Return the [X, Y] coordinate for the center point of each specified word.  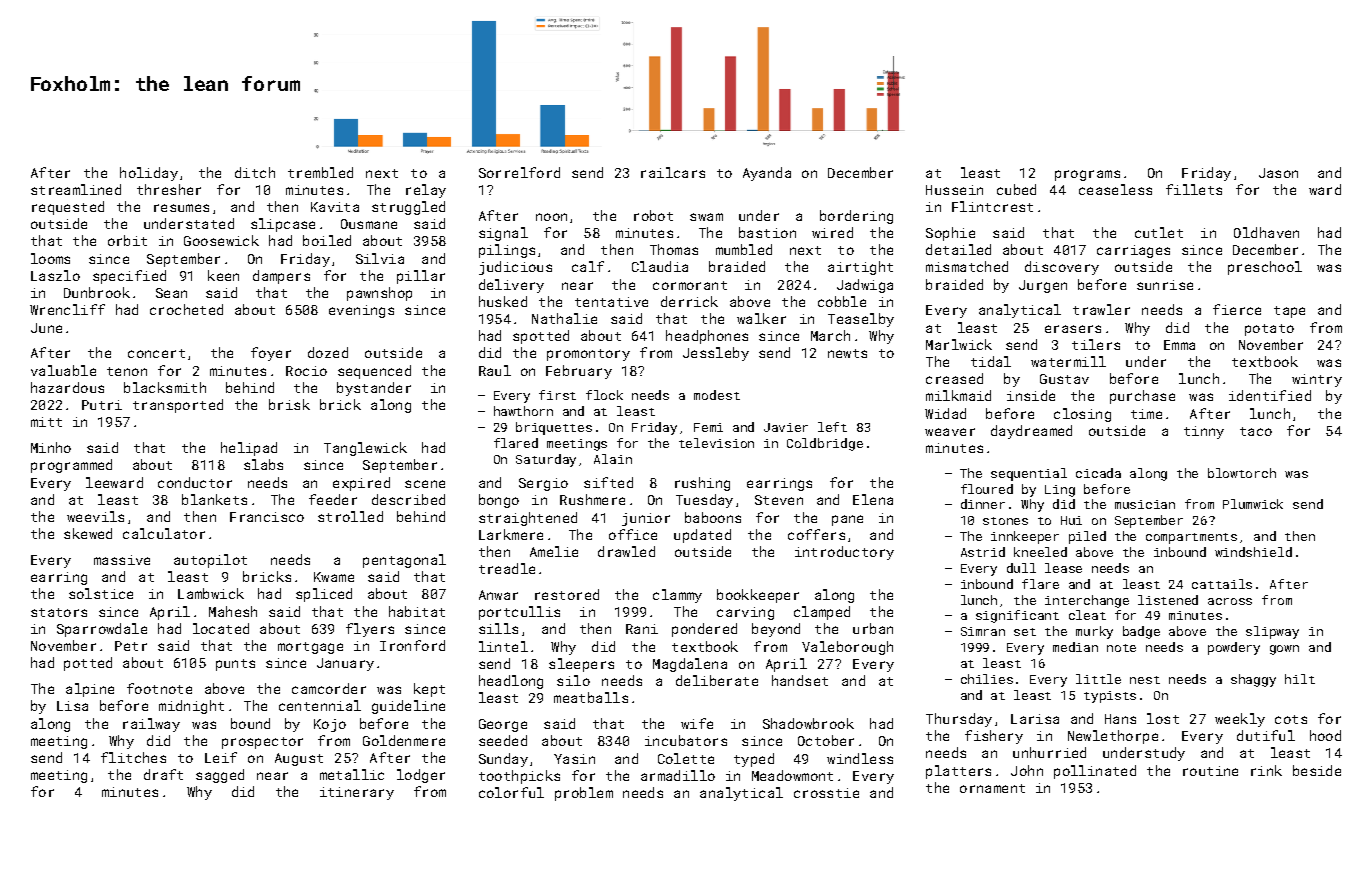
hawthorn [523, 411]
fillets [1194, 189]
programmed [71, 466]
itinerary [357, 793]
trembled [320, 172]
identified [1270, 395]
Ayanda [767, 174]
